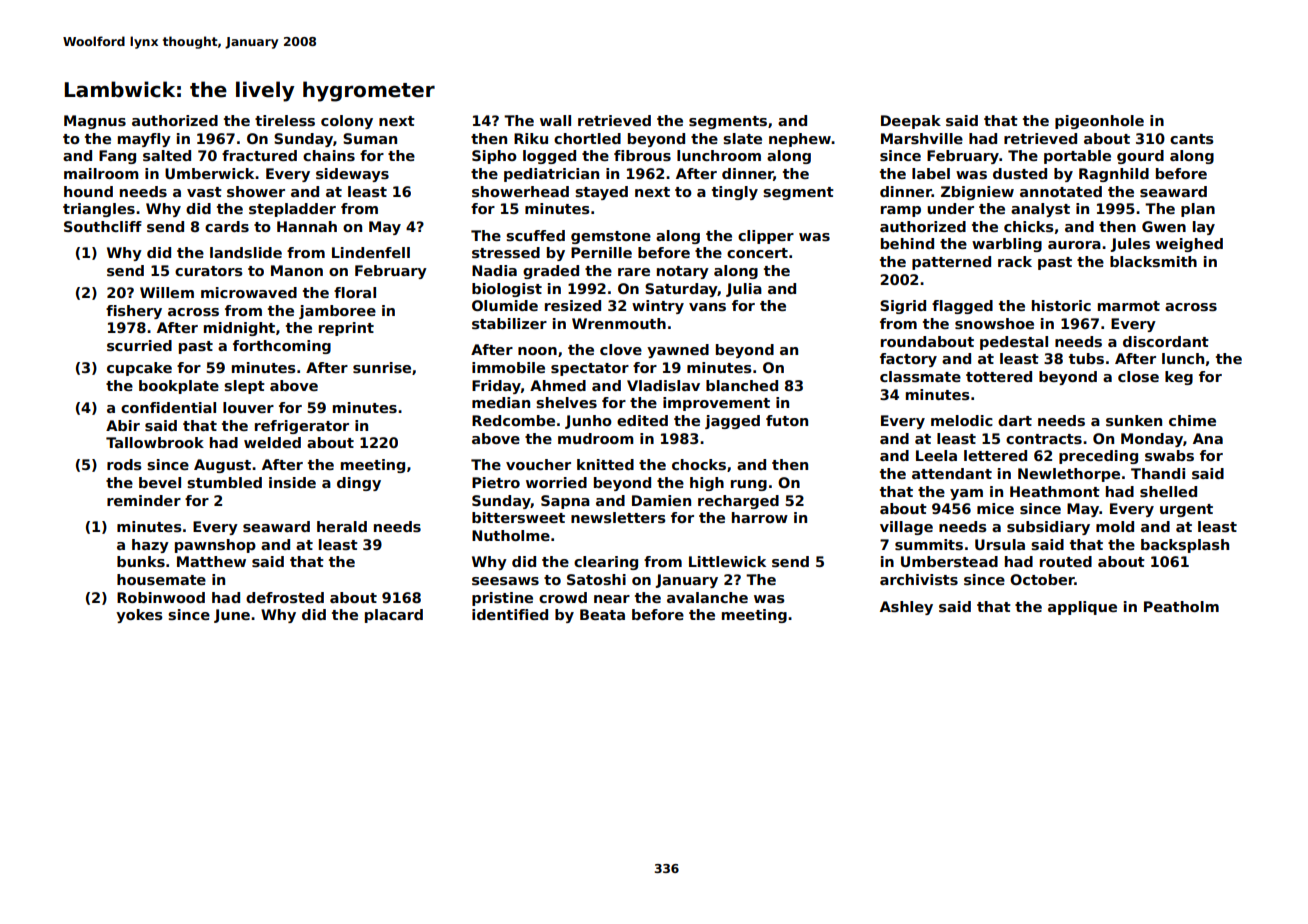 The image size is (1308, 924). Describe the element at coordinates (587, 138) in the screenshot. I see `chortled` at that location.
